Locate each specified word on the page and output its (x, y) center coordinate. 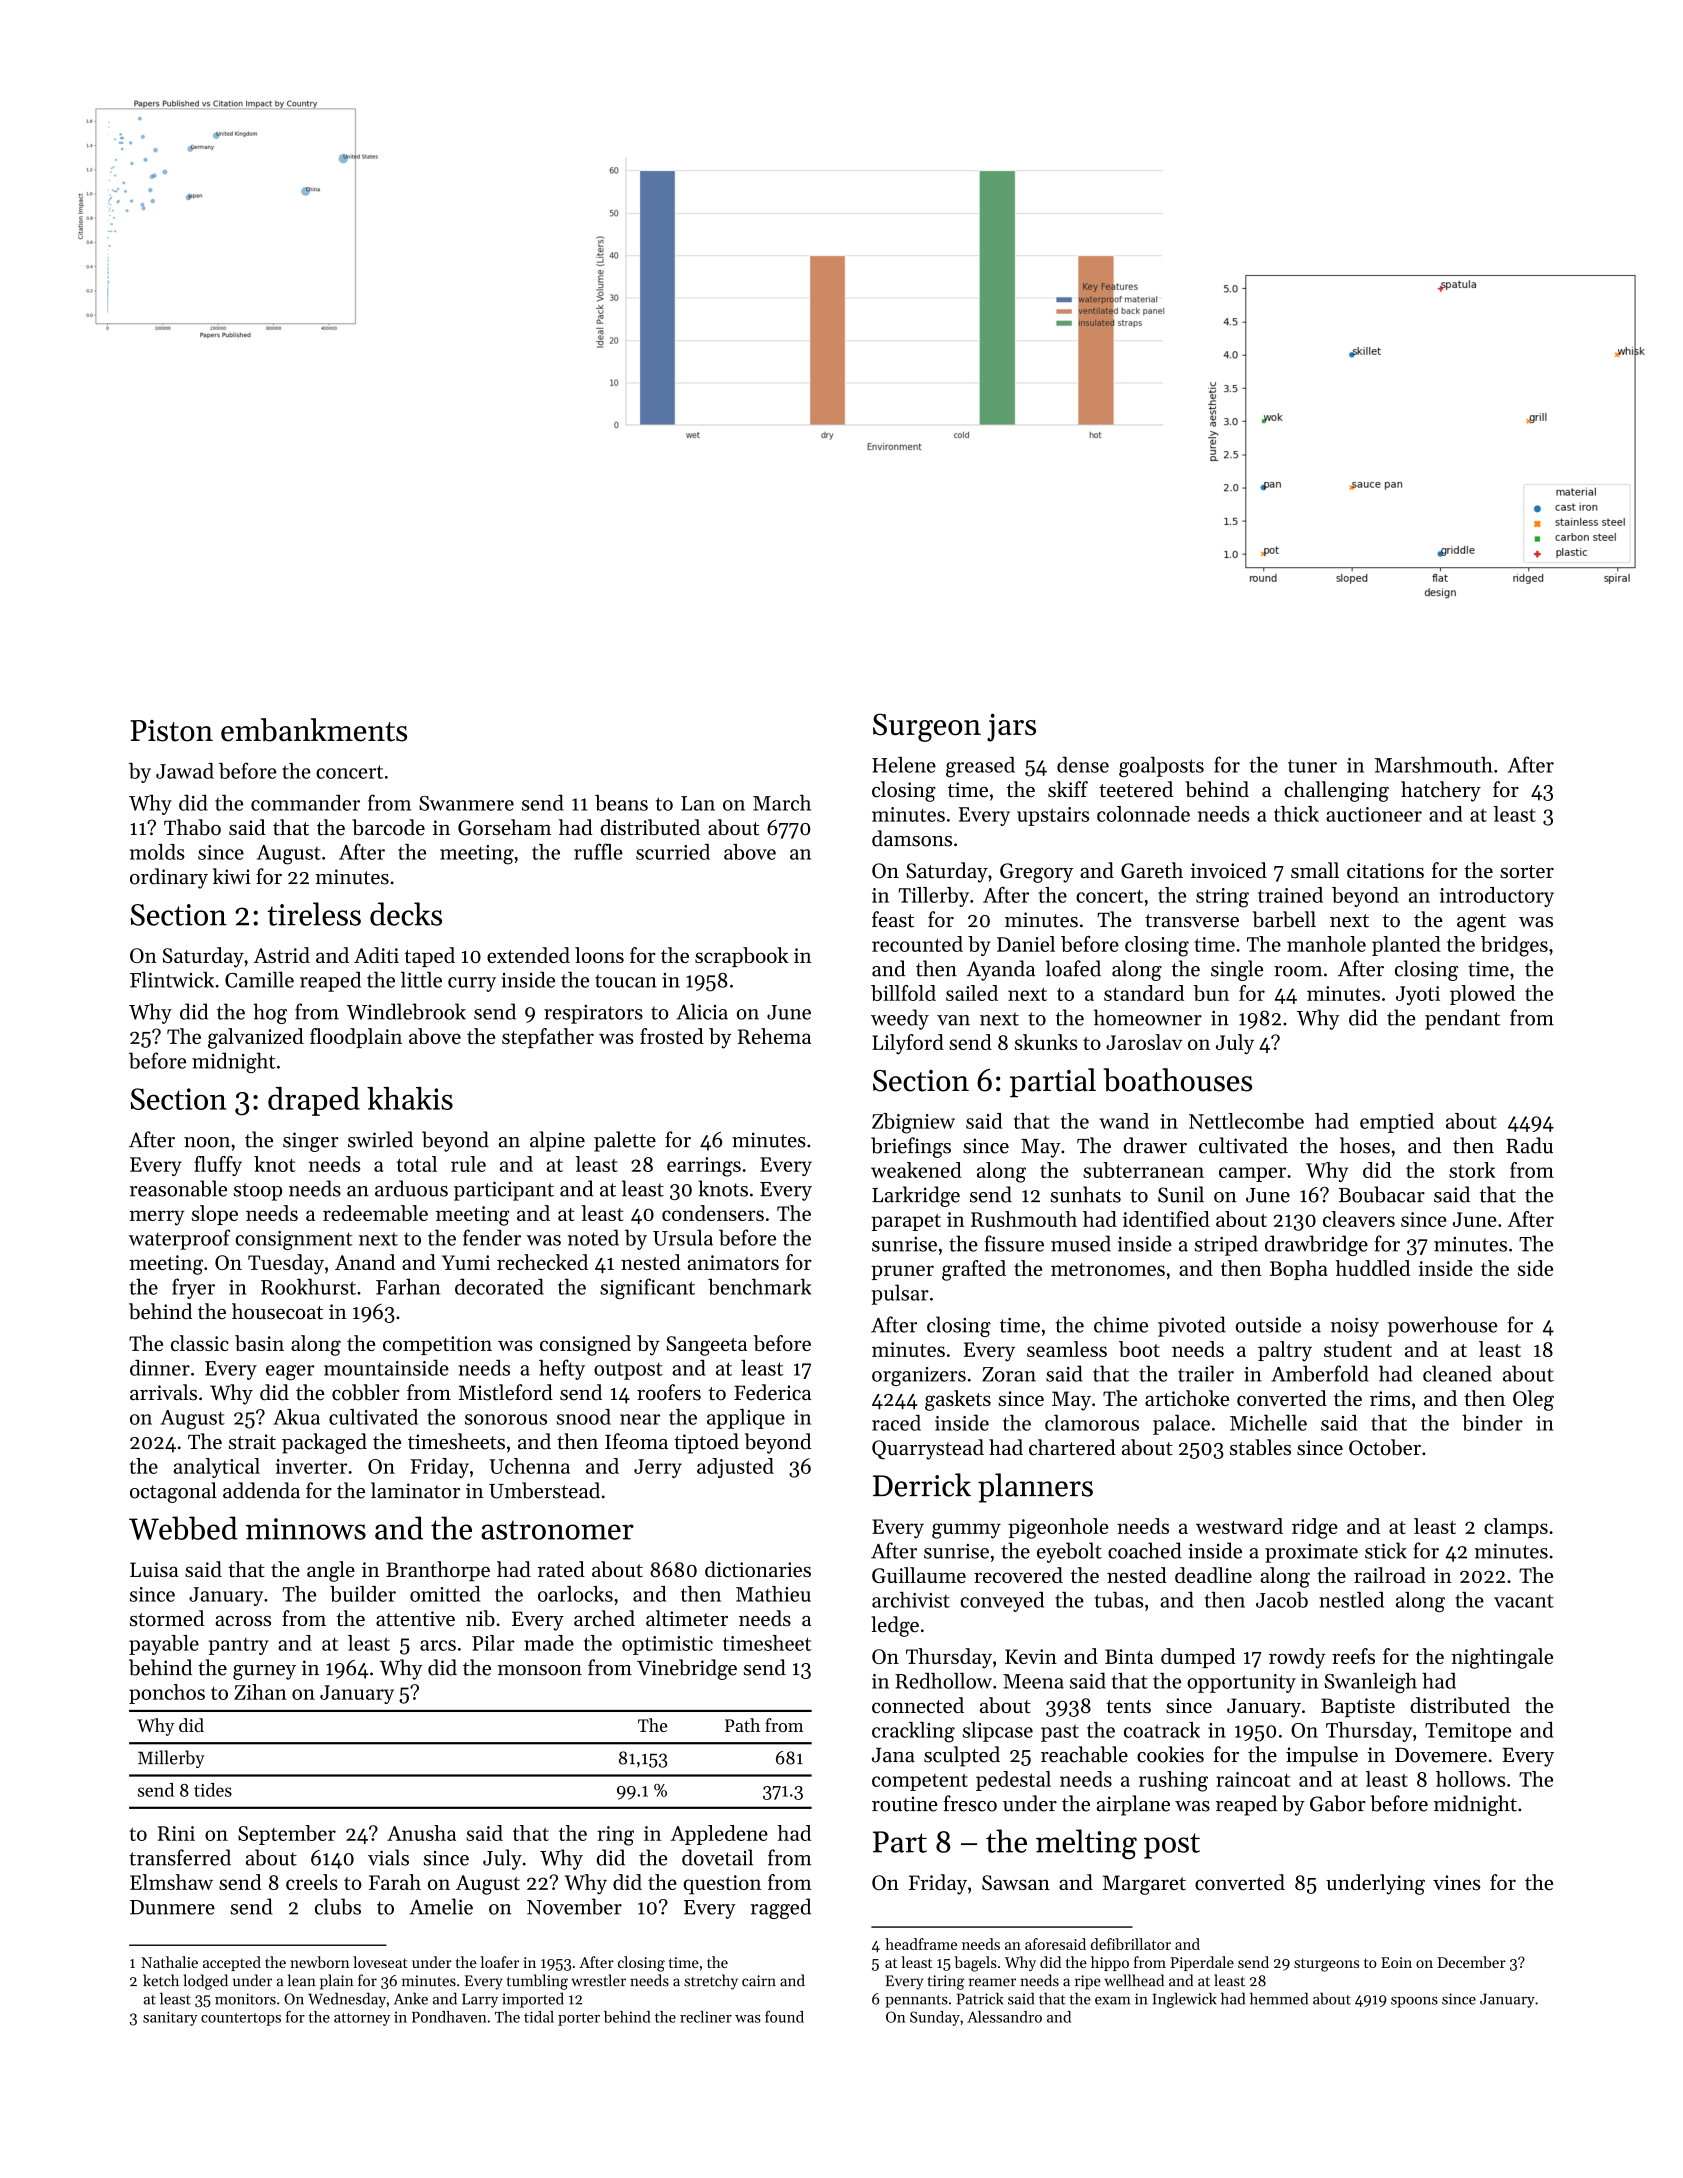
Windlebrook (406, 1011)
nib (480, 1618)
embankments (314, 730)
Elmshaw (171, 1882)
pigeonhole (1058, 1528)
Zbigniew (913, 1123)
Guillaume (919, 1575)
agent (1481, 923)
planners (1035, 1488)
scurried (673, 852)
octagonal (173, 1492)
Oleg (1533, 1400)
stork (1472, 1170)
